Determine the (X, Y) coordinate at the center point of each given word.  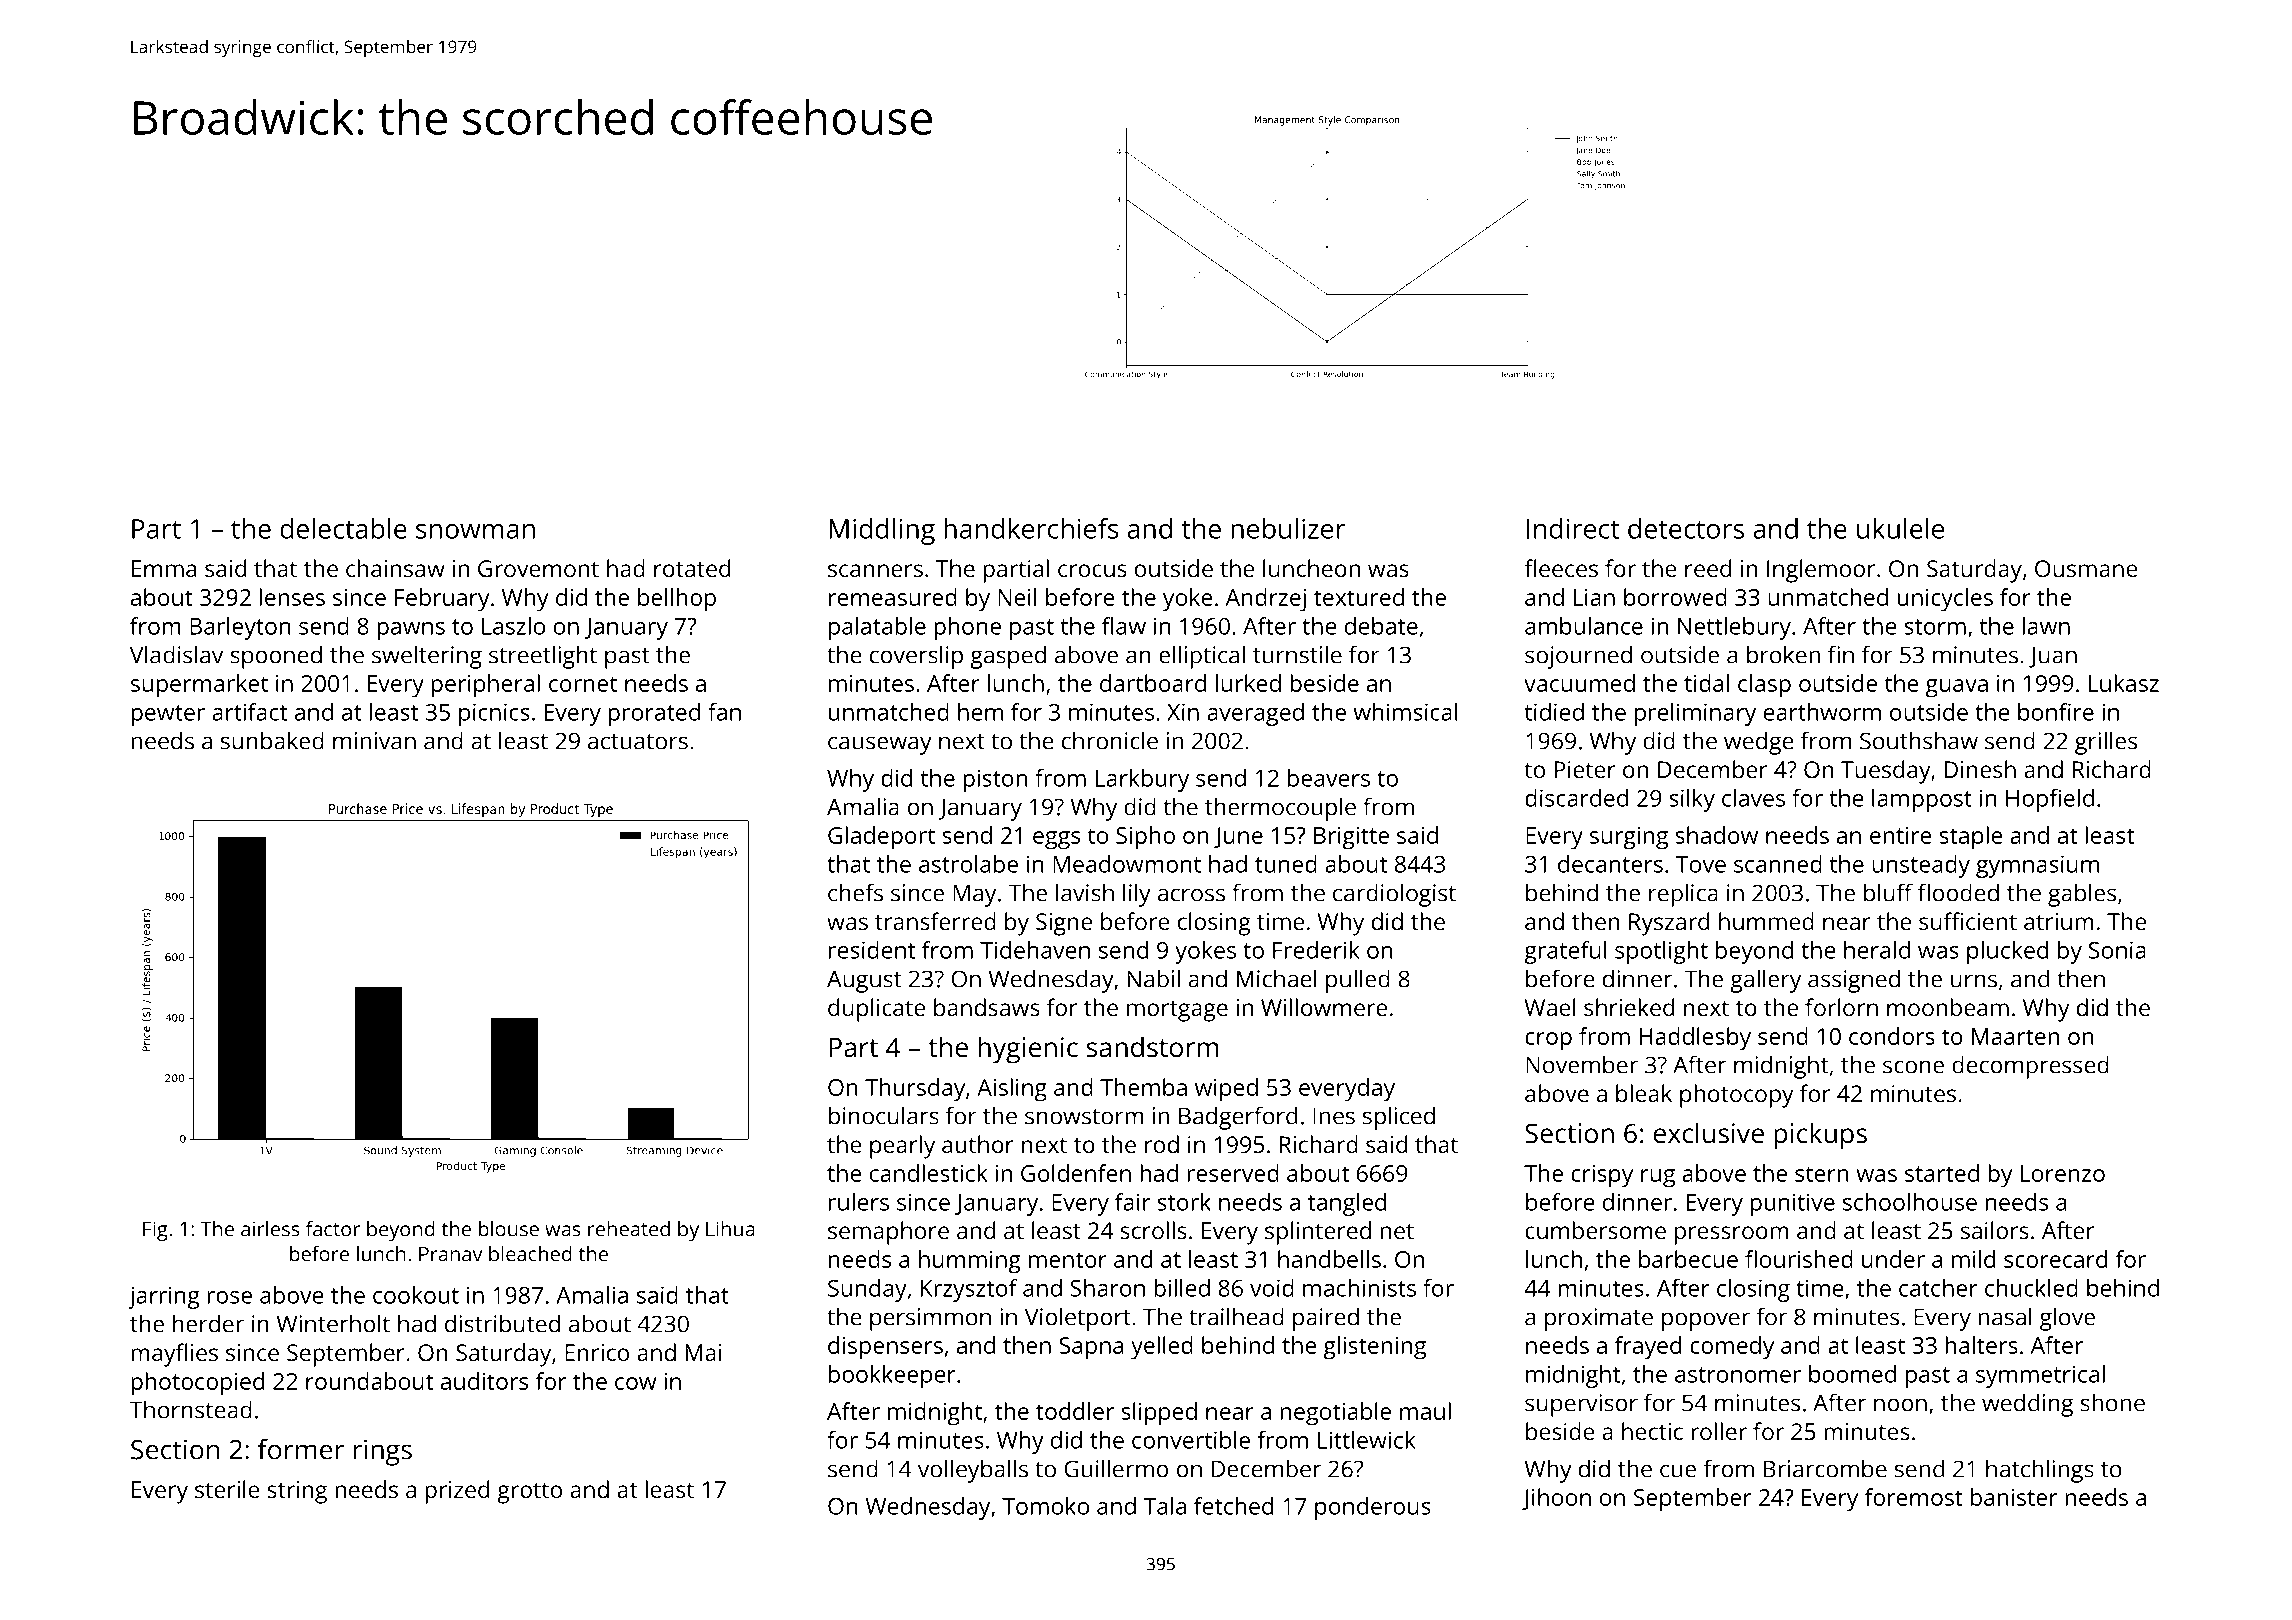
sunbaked (272, 740)
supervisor (1581, 1405)
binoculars (884, 1115)
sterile (227, 1489)
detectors (1686, 528)
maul (1425, 1411)
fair (1133, 1202)
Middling (882, 531)
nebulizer (1288, 528)
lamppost (1922, 800)
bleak (1644, 1093)
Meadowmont (1127, 864)
